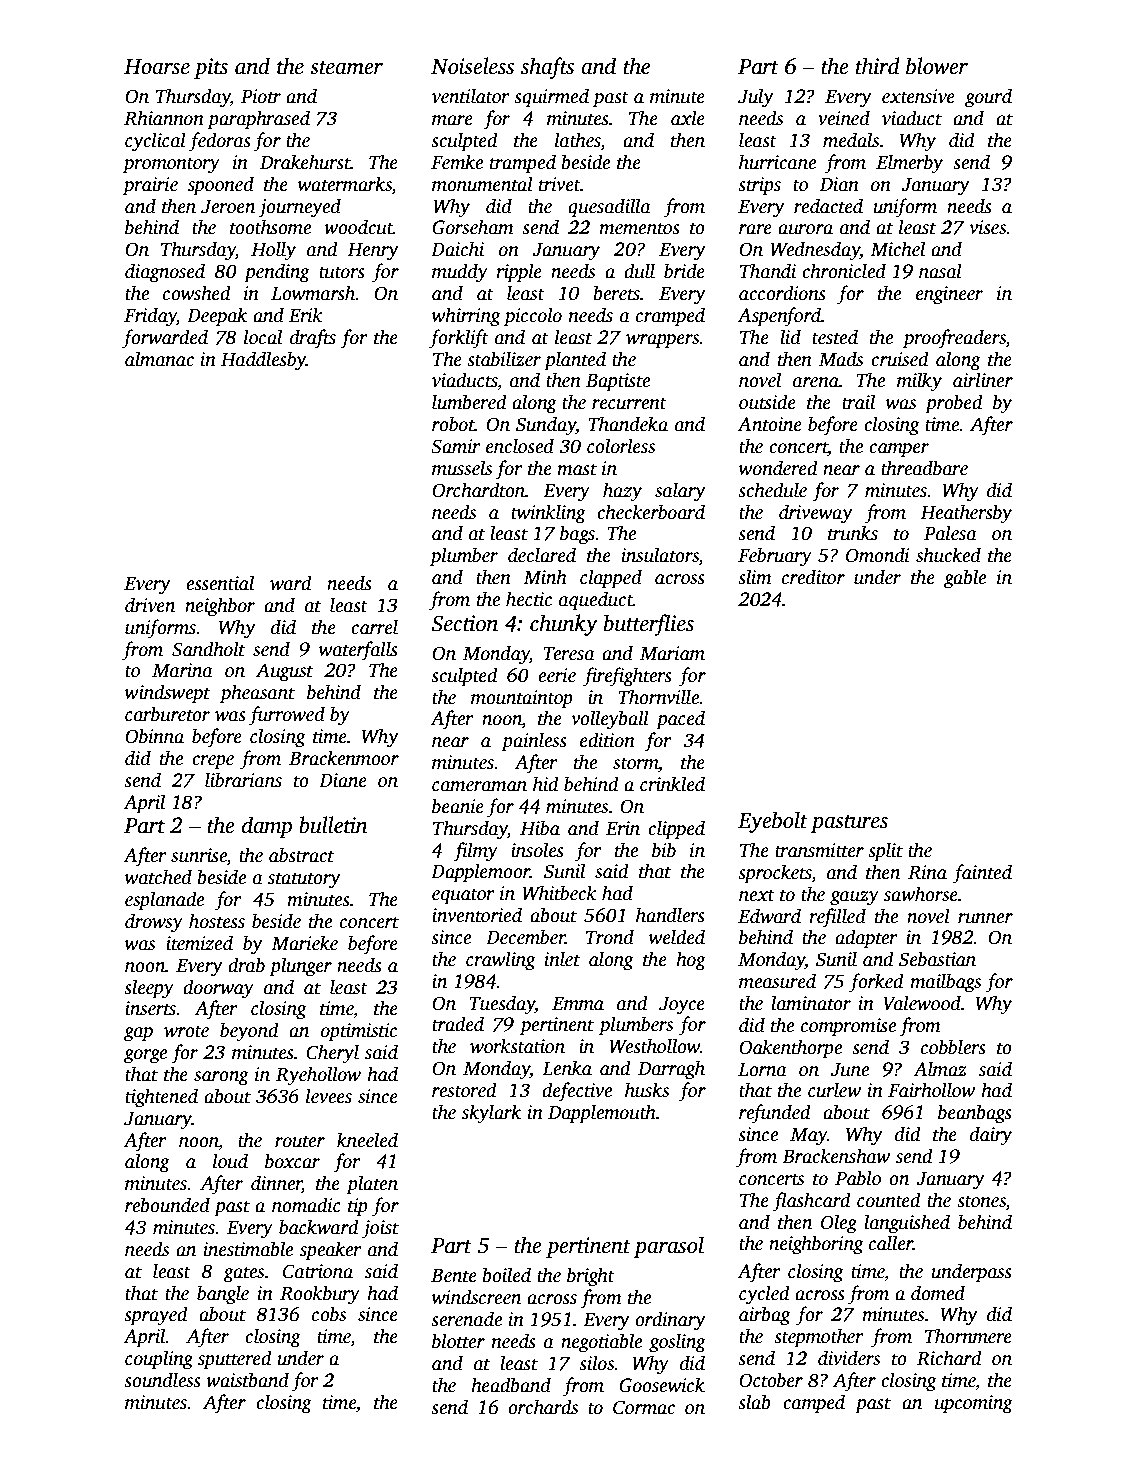 This screenshot has width=1137, height=1472. Describe the element at coordinates (157, 67) in the screenshot. I see `Hoarse` at that location.
